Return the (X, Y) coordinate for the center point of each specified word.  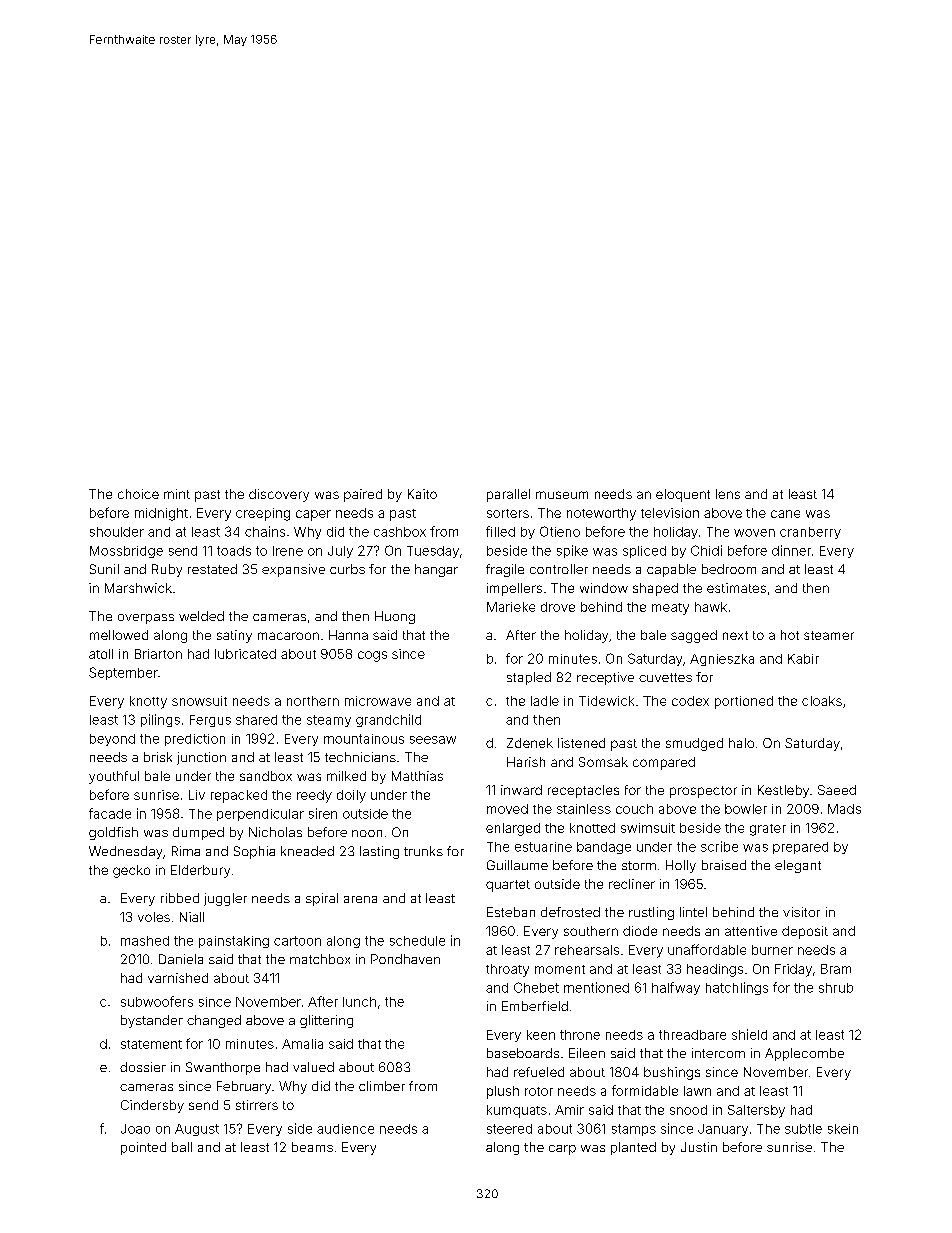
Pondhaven (405, 959)
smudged (694, 744)
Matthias (417, 776)
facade (110, 813)
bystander (152, 1021)
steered (509, 1129)
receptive (605, 678)
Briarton (158, 654)
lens (728, 494)
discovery (279, 495)
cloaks (822, 701)
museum (562, 495)
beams (312, 1147)
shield (749, 1034)
